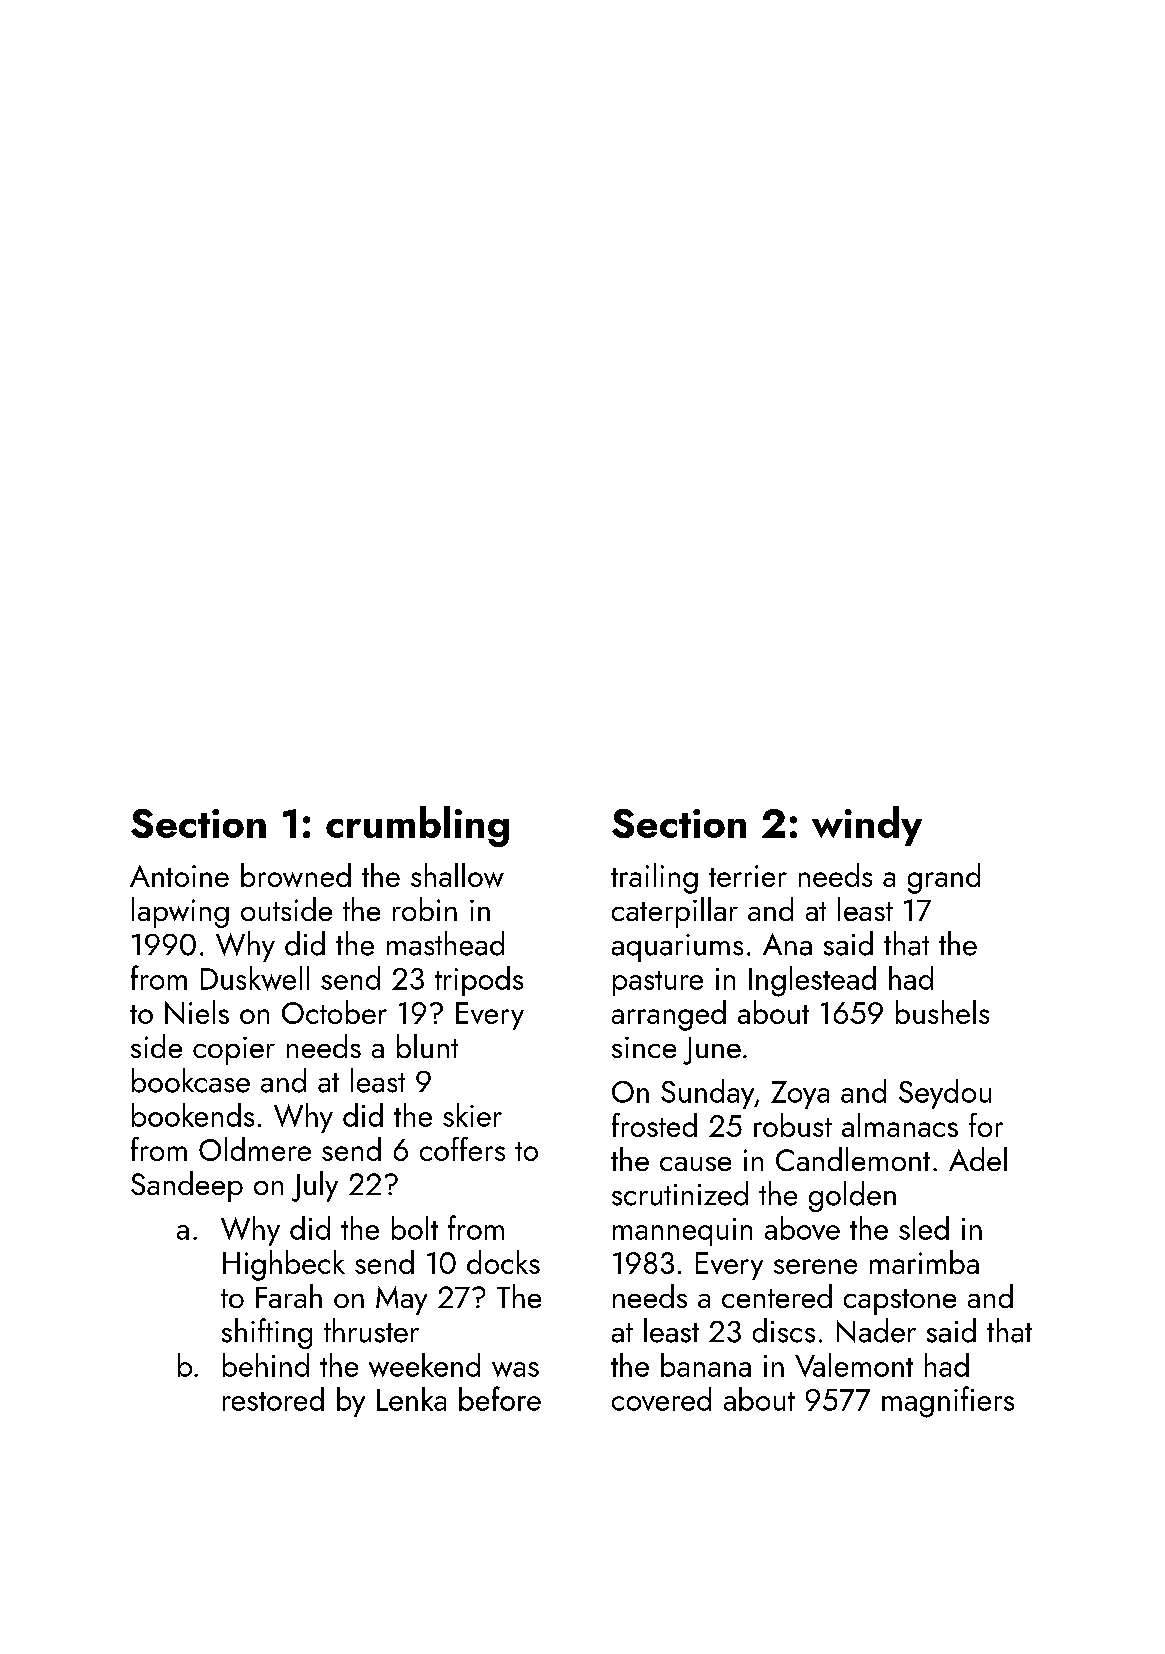 The height and width of the screenshot is (1654, 1165). What do you see at coordinates (944, 878) in the screenshot?
I see `grand` at bounding box center [944, 878].
